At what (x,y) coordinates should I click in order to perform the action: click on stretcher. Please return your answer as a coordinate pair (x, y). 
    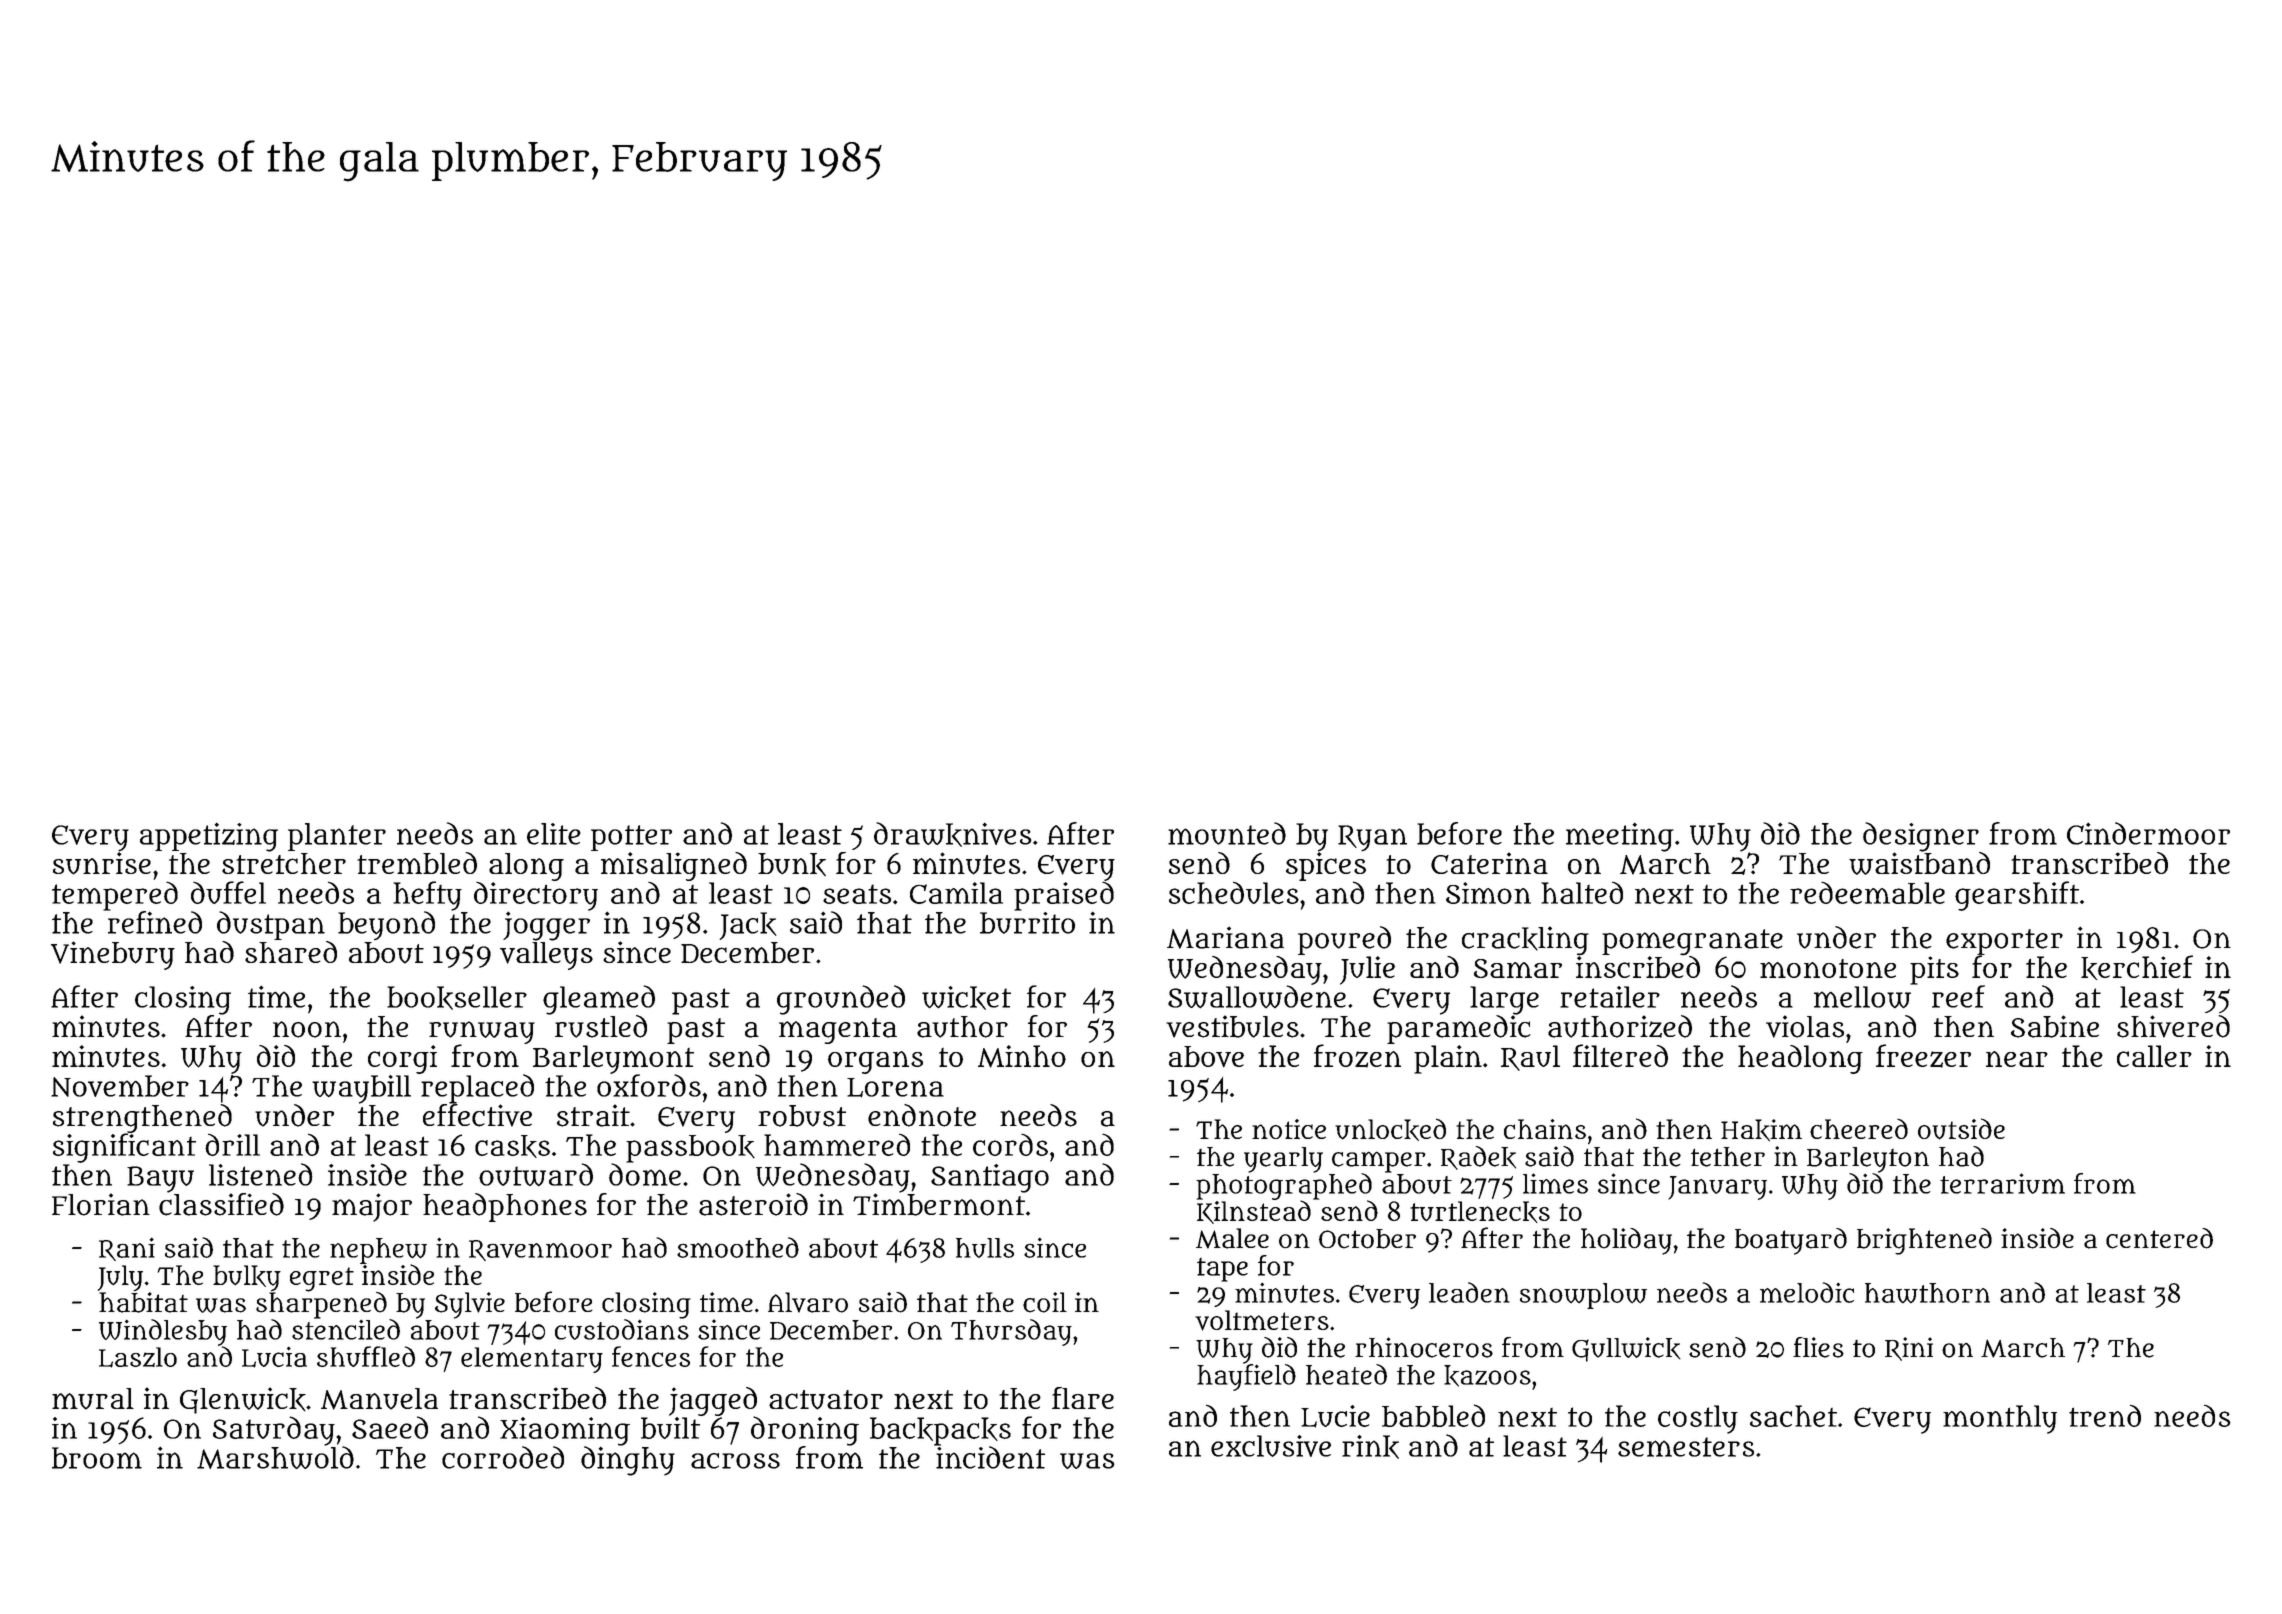
    Looking at the image, I should click on (284, 863).
